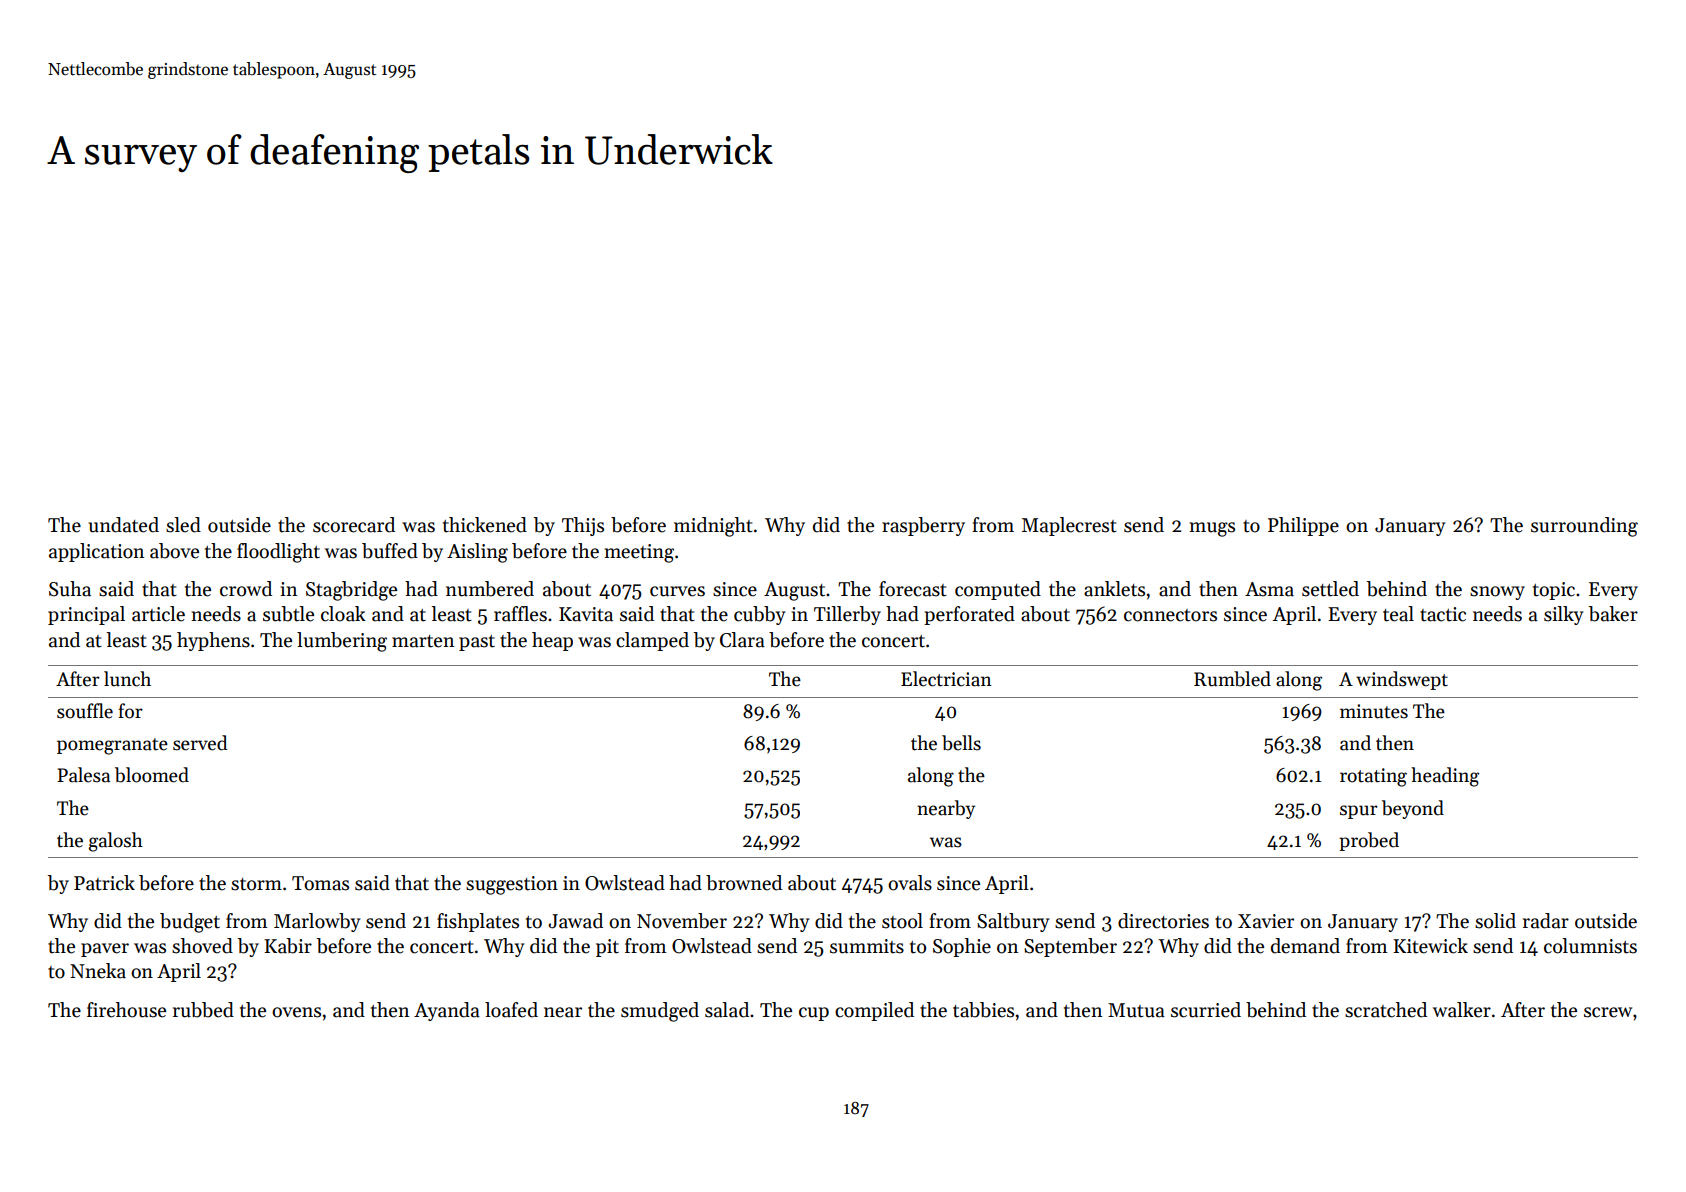  What do you see at coordinates (98, 971) in the document?
I see `Nneka` at bounding box center [98, 971].
